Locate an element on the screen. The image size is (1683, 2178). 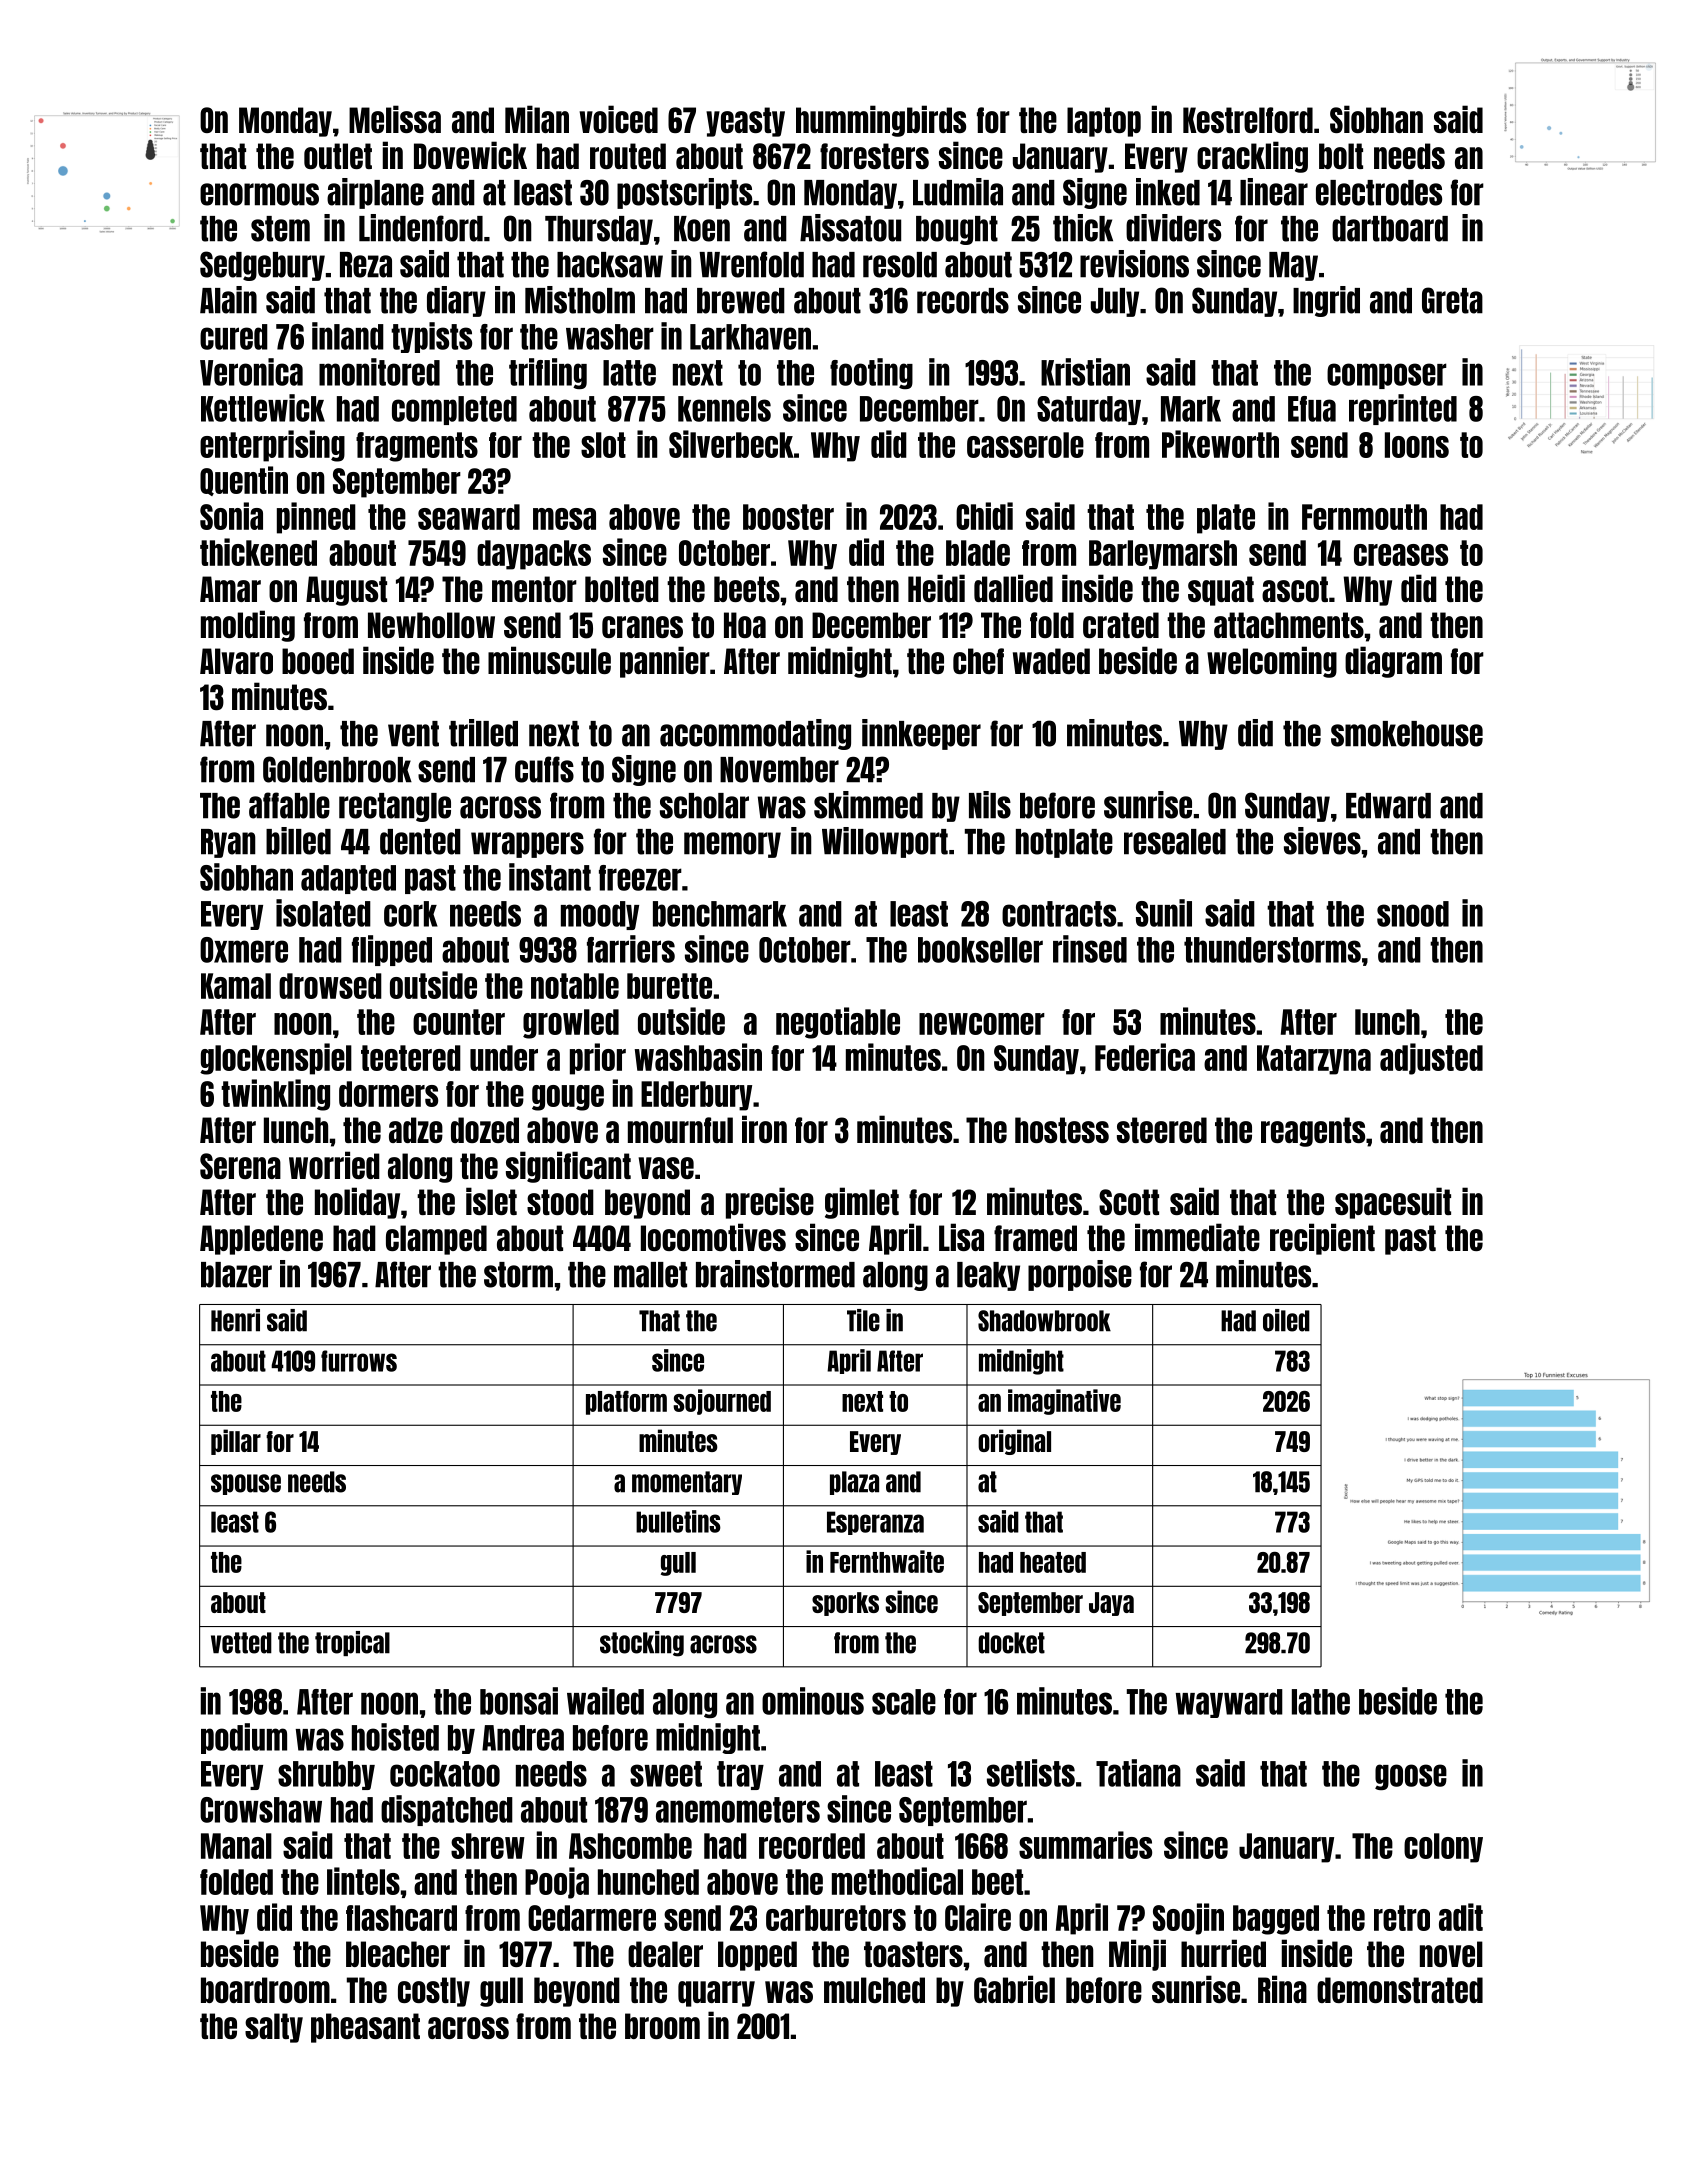
dispatched is located at coordinates (447, 1810).
